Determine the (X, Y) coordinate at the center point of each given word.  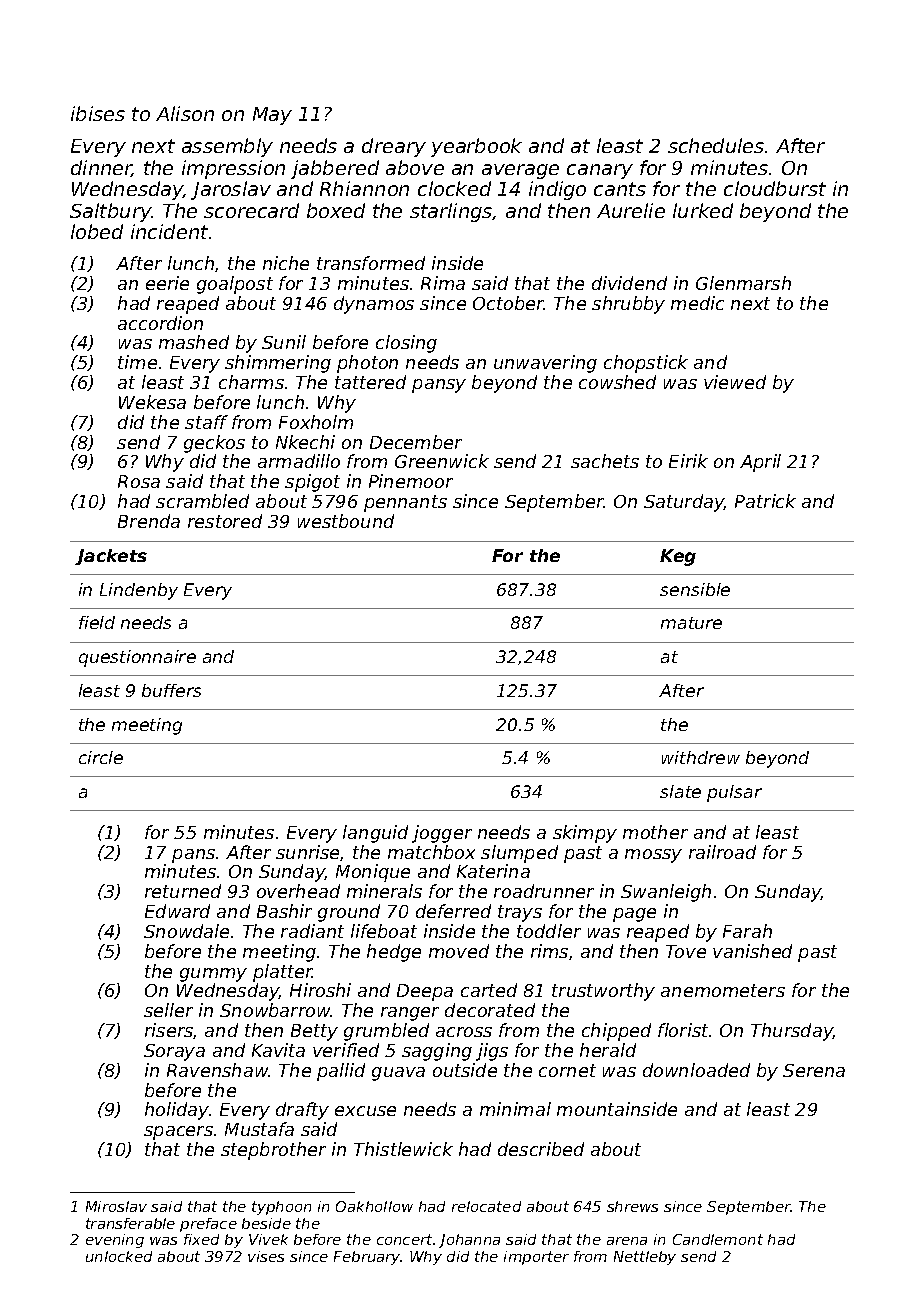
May (272, 116)
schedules (716, 145)
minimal (515, 1109)
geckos (214, 444)
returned (183, 891)
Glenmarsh (743, 283)
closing (406, 344)
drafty (302, 1111)
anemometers (723, 990)
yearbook (476, 147)
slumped (519, 854)
